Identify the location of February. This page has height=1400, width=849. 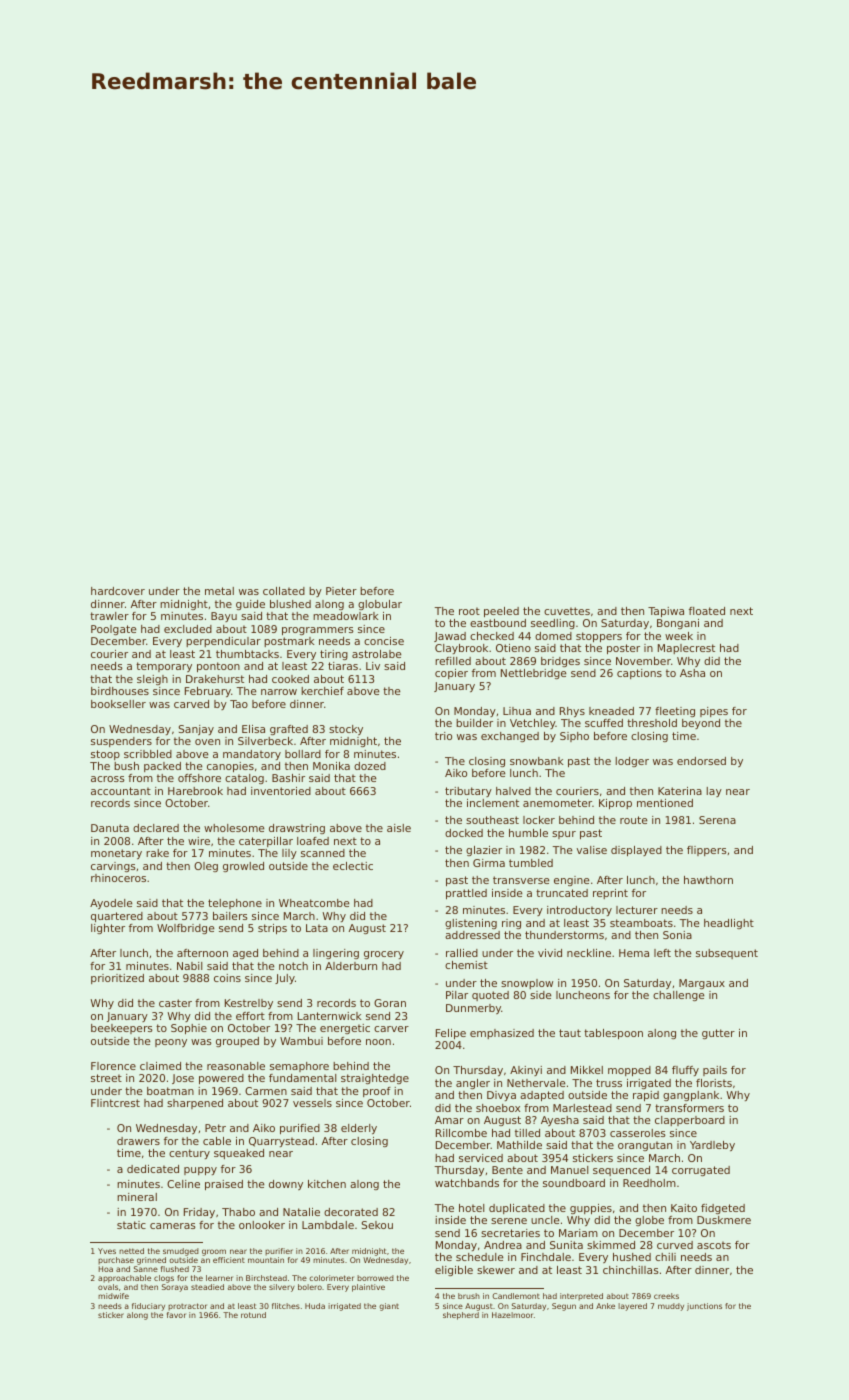
(208, 692).
